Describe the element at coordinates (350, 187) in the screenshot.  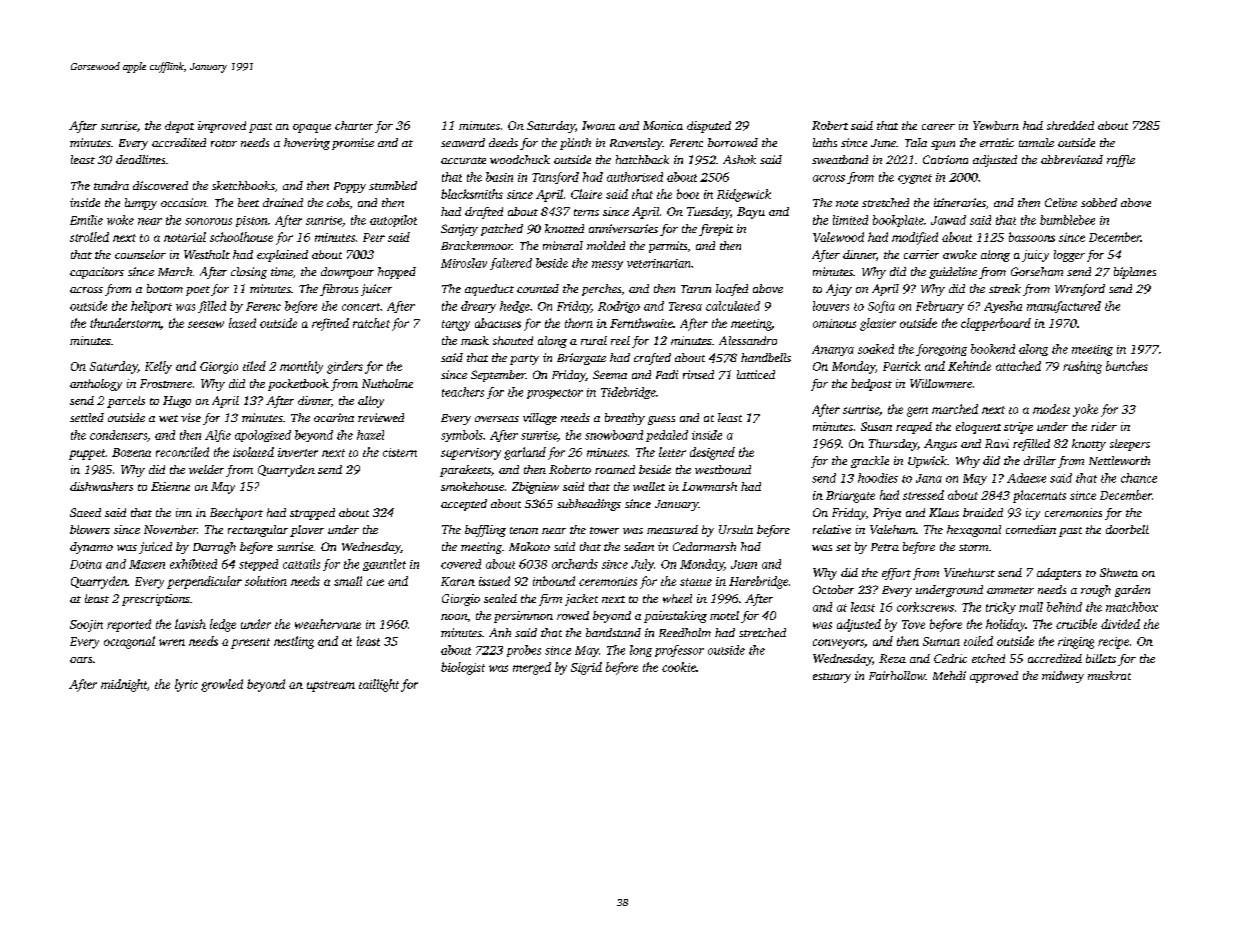
I see `Poppy` at that location.
